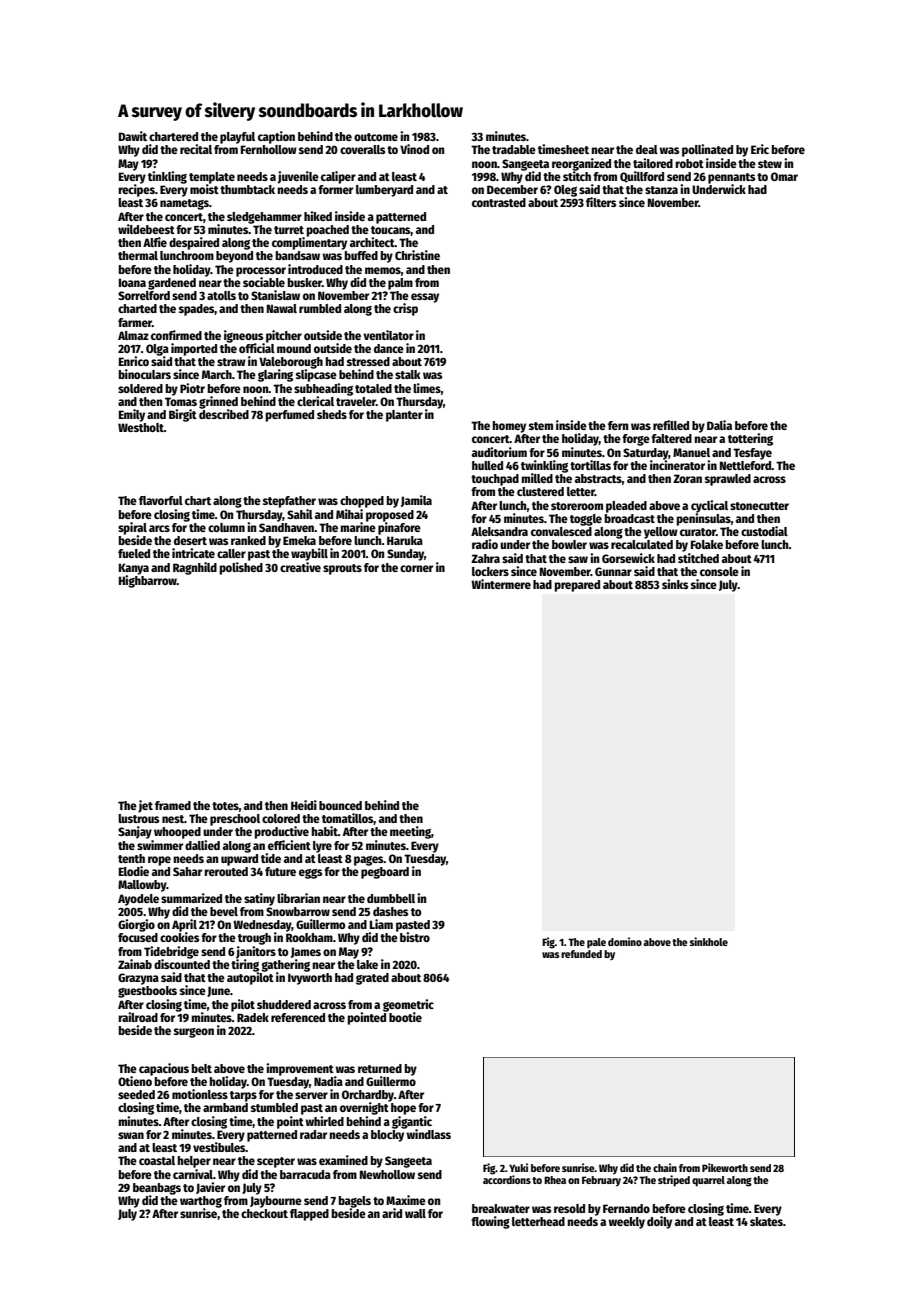  What do you see at coordinates (194, 1033) in the screenshot?
I see `surgeon` at bounding box center [194, 1033].
